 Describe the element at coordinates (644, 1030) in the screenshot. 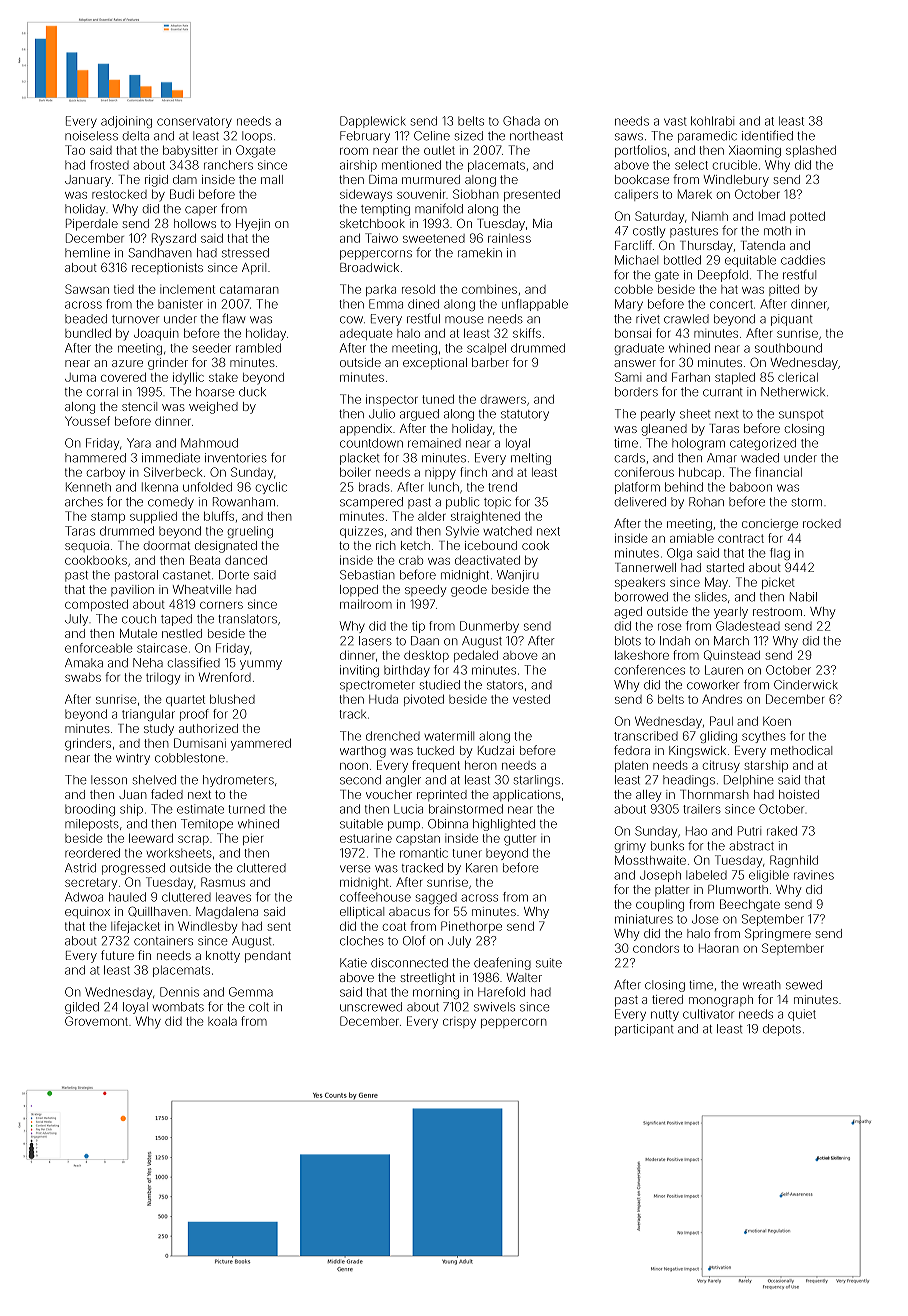

I see `participant` at that location.
